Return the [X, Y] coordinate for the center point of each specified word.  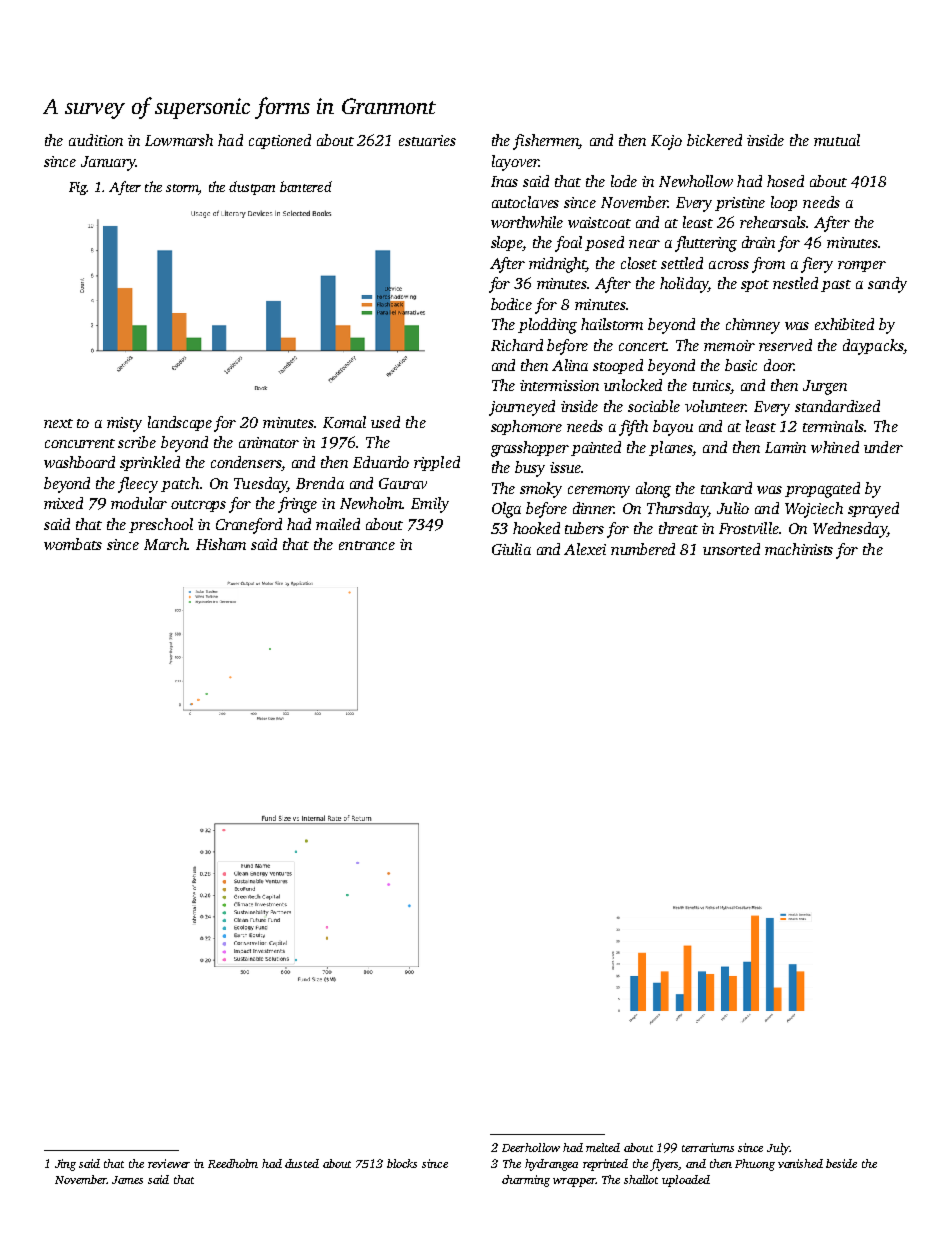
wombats [73, 544]
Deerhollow [531, 1147]
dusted [302, 1163]
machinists [799, 549]
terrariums [708, 1147]
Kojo [666, 142]
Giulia [511, 549]
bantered [306, 186]
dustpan [252, 188]
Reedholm [233, 1163]
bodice [511, 304]
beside [841, 1163]
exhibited [844, 324]
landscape [180, 423]
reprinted [605, 1165]
